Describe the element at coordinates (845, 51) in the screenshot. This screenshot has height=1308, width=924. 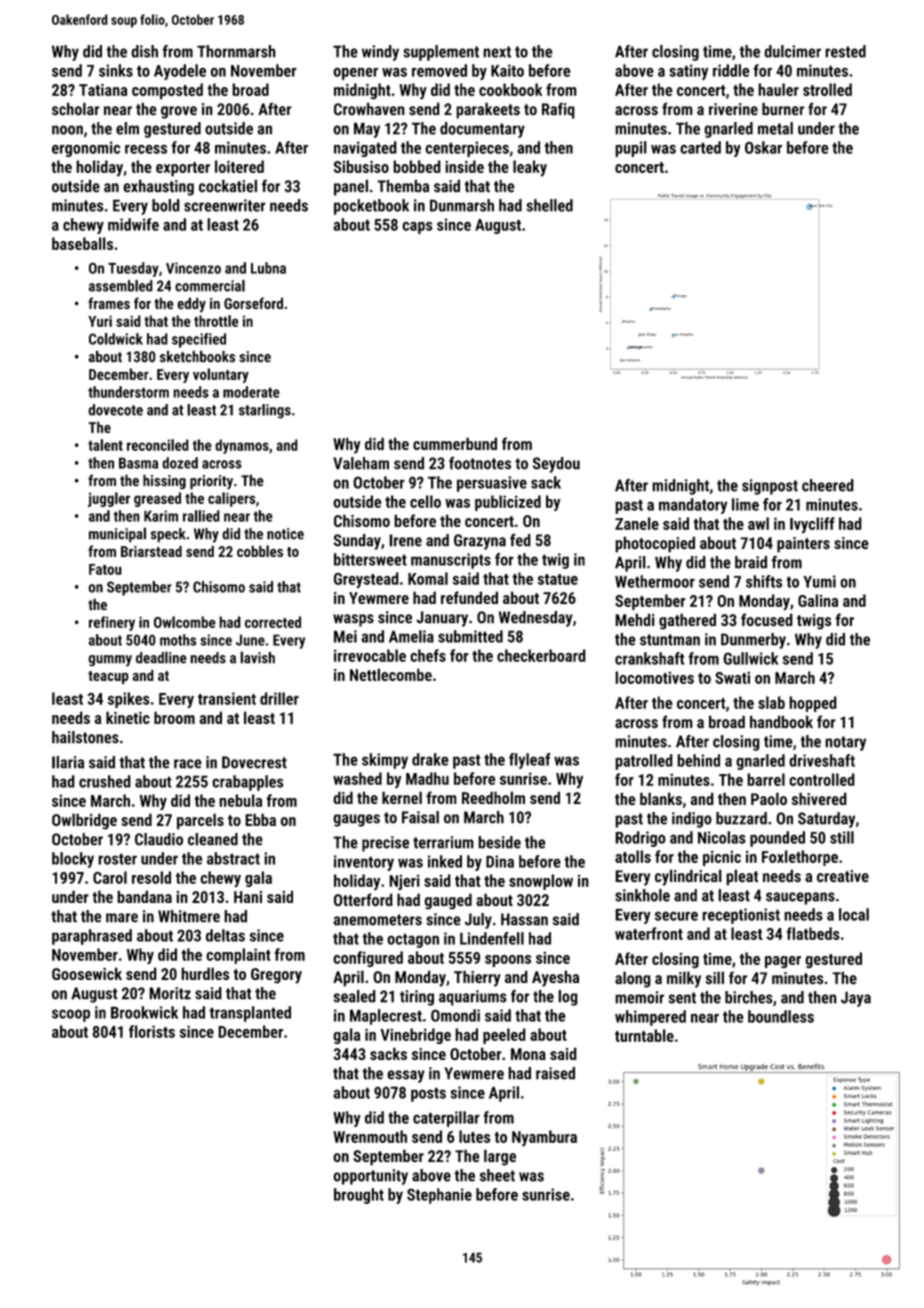
I see `rested` at that location.
